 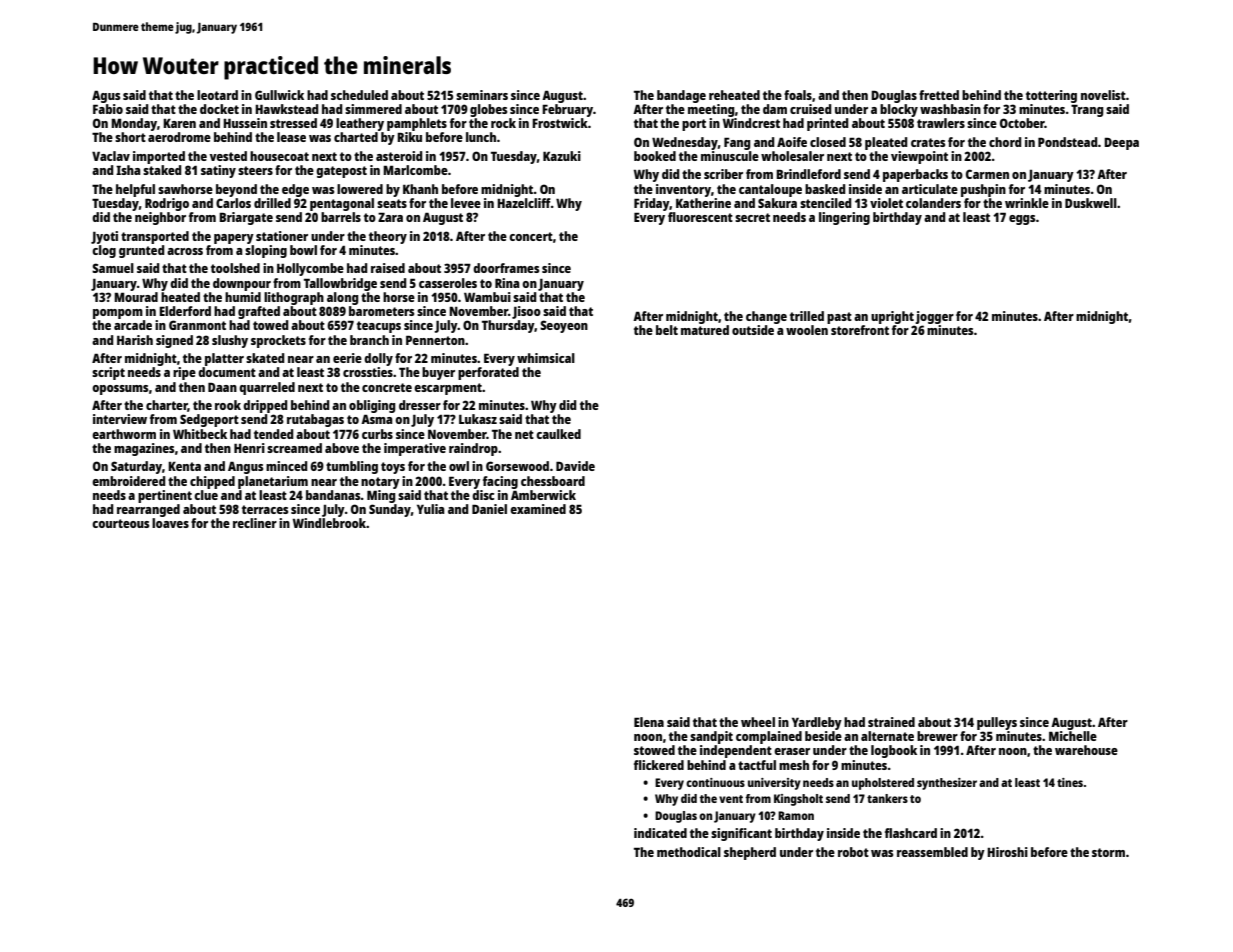 I want to click on belt, so click(x=667, y=330).
